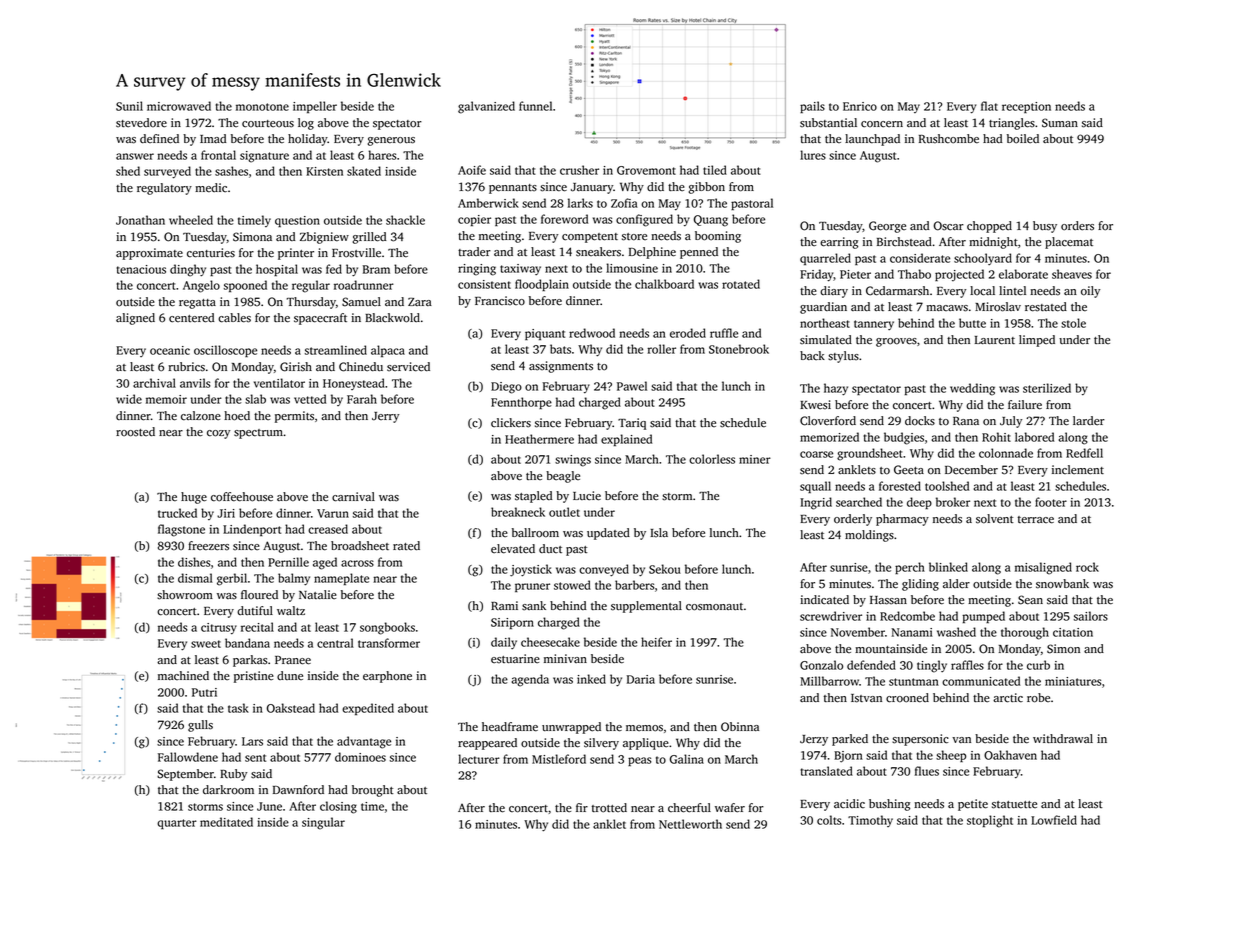  I want to click on lures, so click(813, 155).
